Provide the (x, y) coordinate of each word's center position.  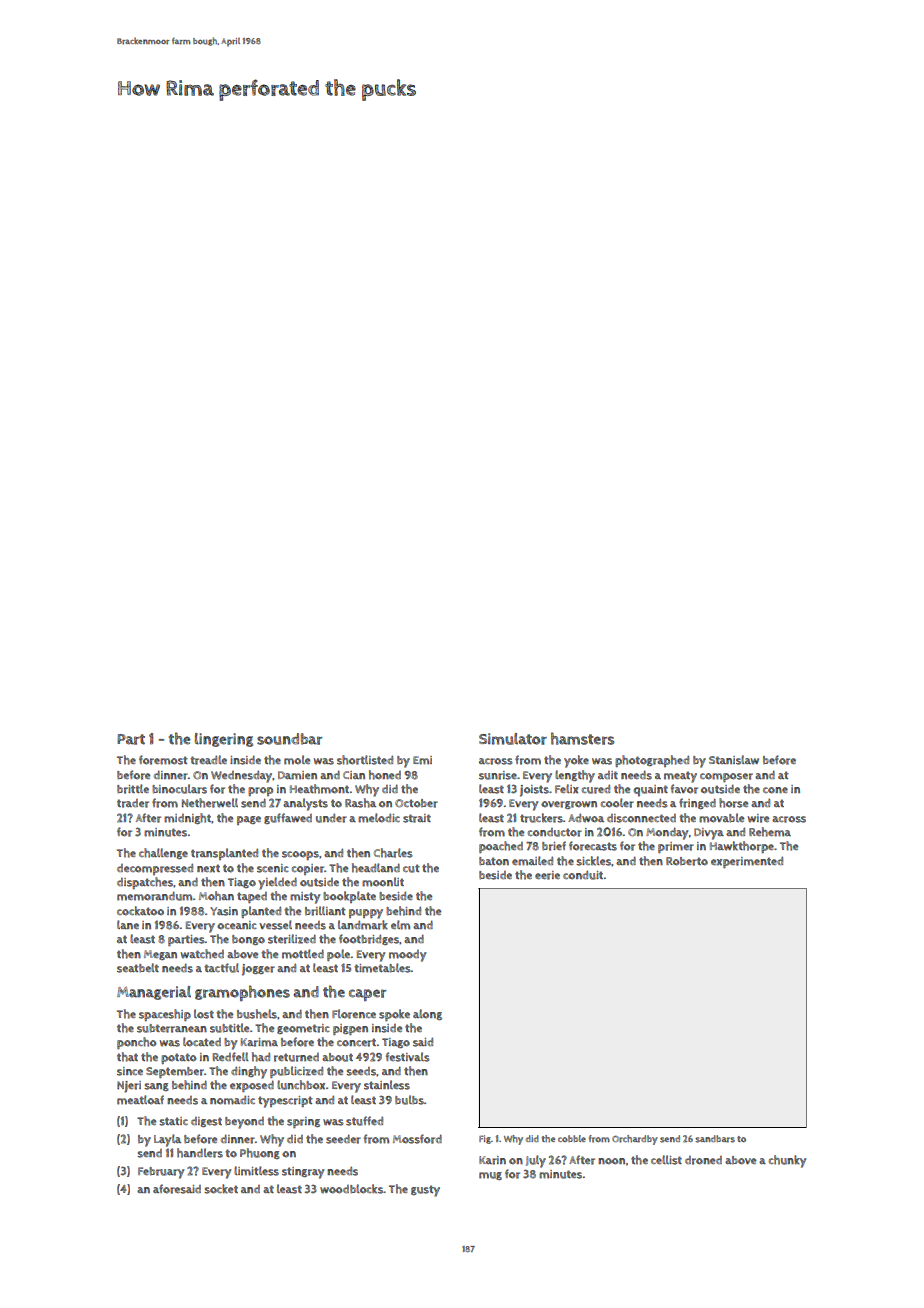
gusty (425, 1191)
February (161, 1173)
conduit (583, 875)
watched (202, 954)
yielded (277, 883)
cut (411, 868)
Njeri (129, 1087)
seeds (361, 1071)
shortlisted (365, 760)
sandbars (715, 1139)
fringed (697, 803)
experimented (747, 862)
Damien (297, 775)
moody (407, 956)
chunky (787, 1161)
